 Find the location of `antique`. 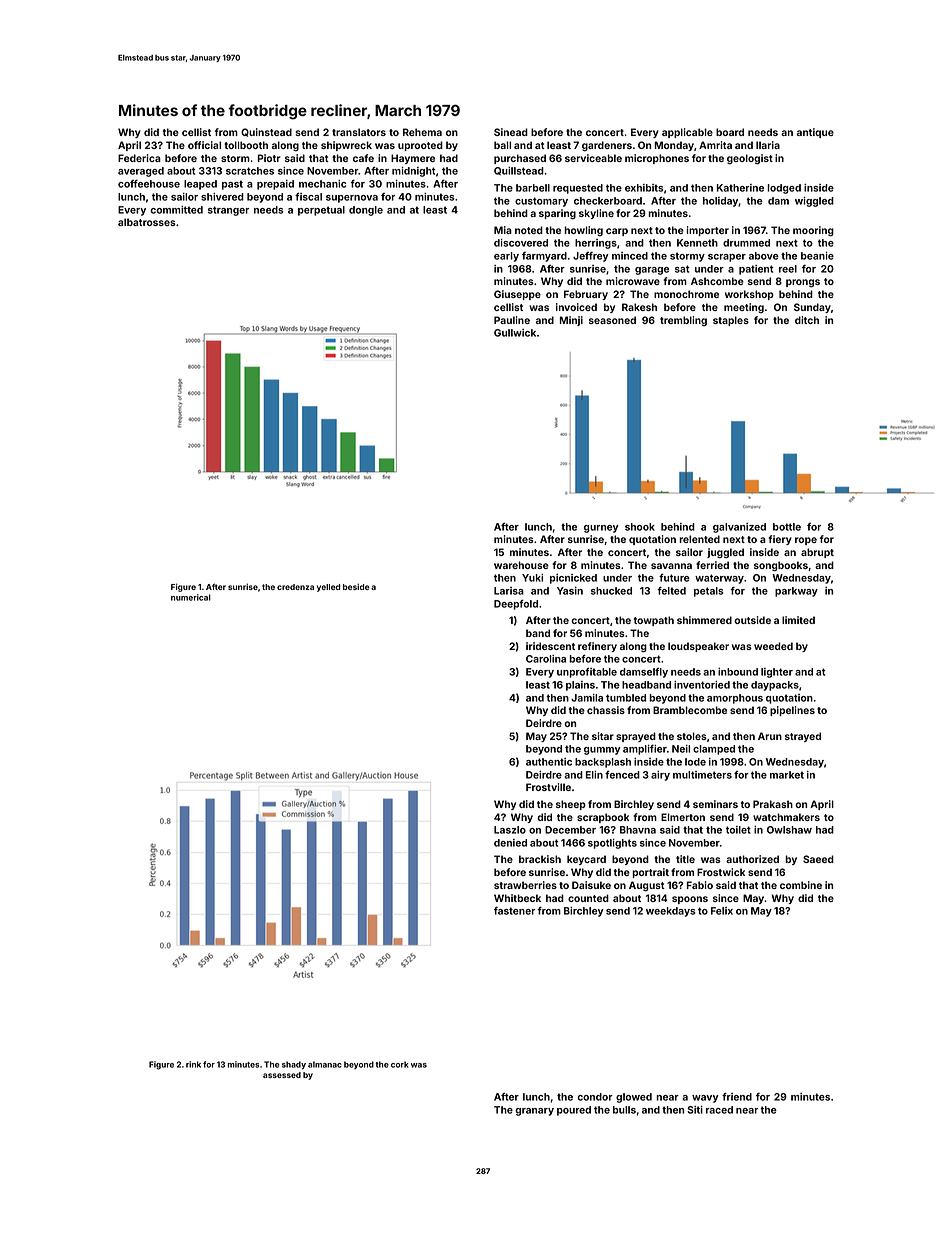

antique is located at coordinates (815, 133).
